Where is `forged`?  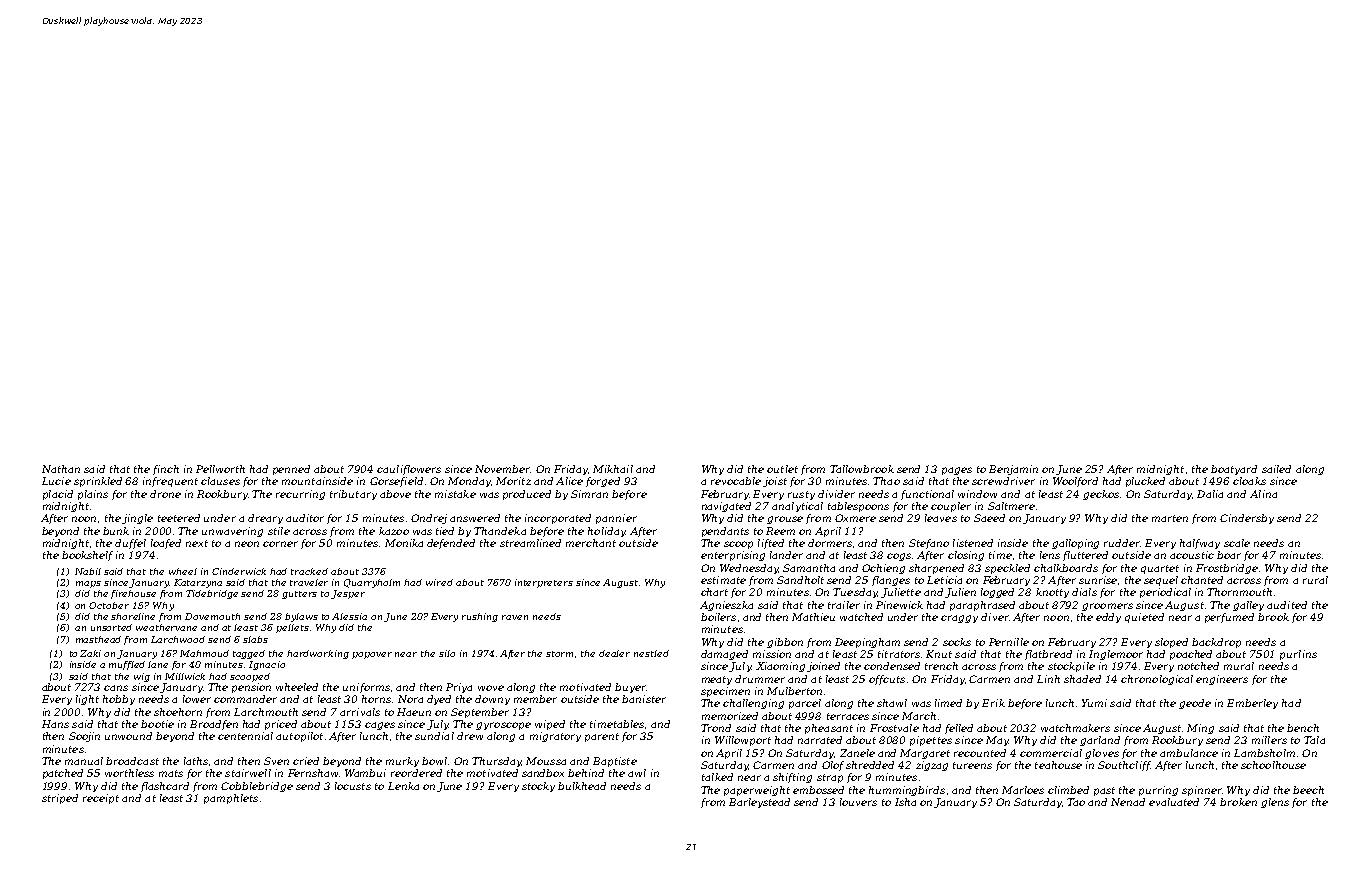 forged is located at coordinates (603, 482).
